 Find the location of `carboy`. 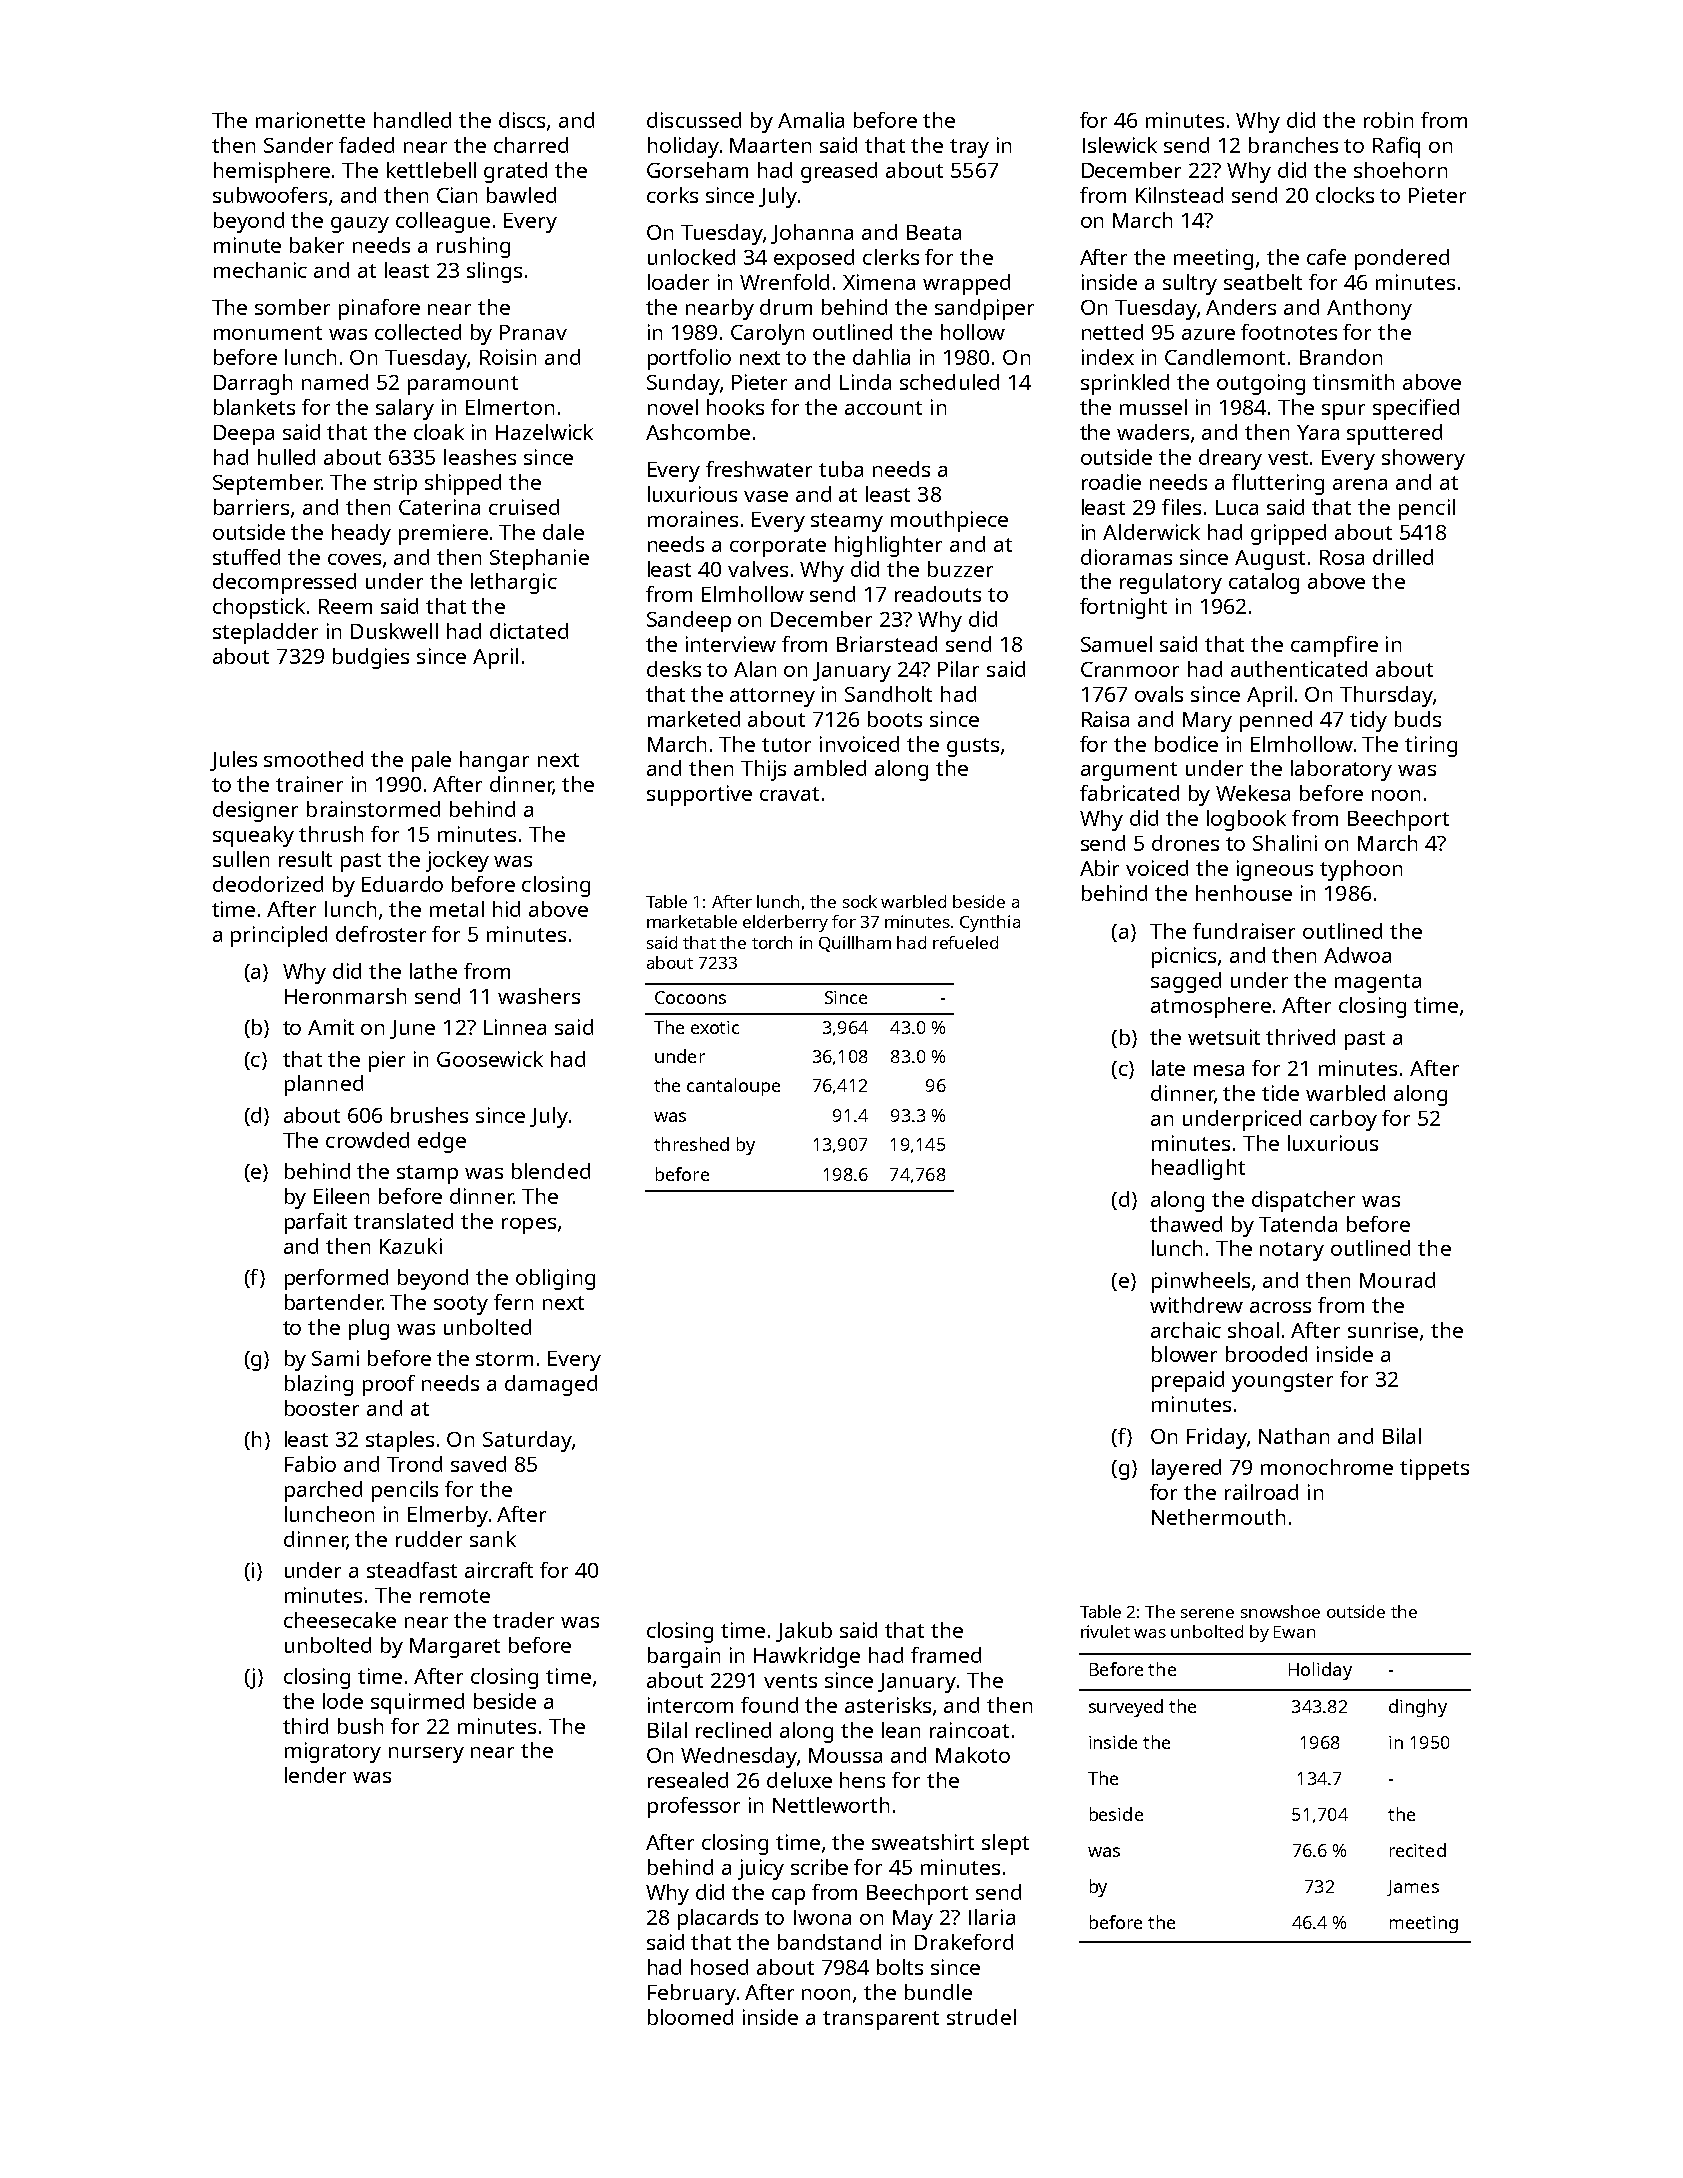

carboy is located at coordinates (1343, 1120).
